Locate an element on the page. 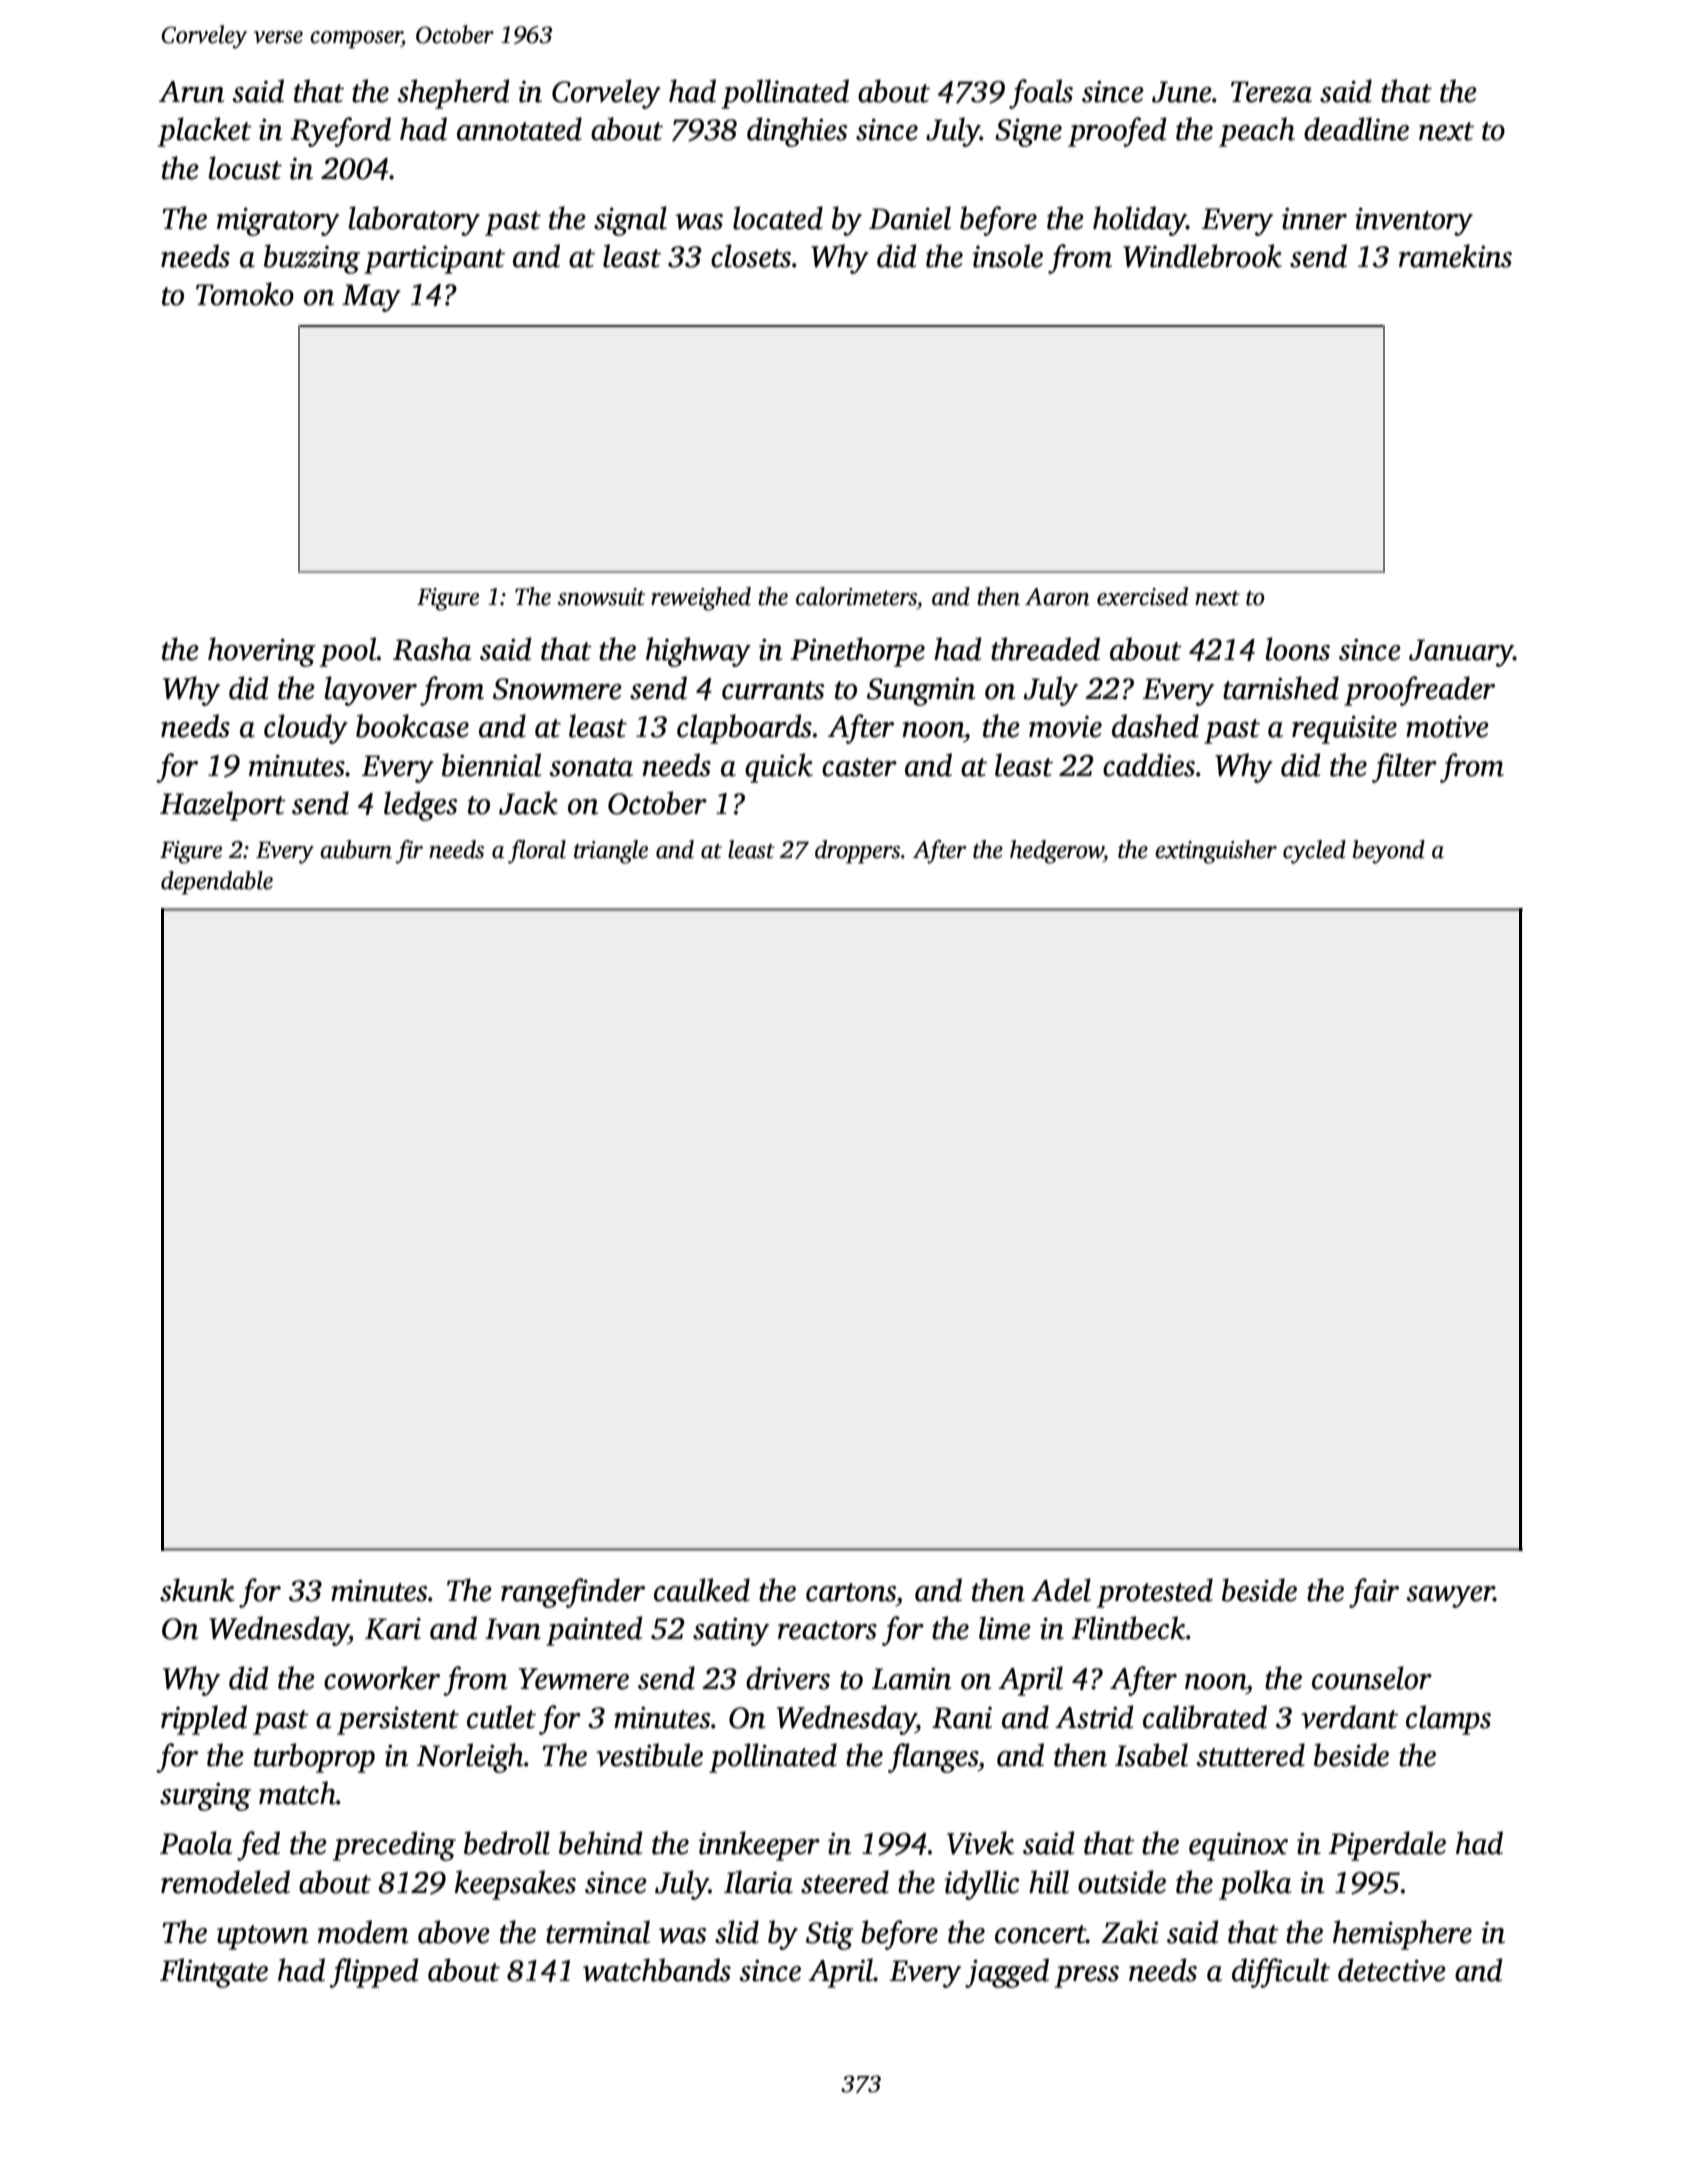 The height and width of the page is (2178, 1683). droppers is located at coordinates (857, 852).
